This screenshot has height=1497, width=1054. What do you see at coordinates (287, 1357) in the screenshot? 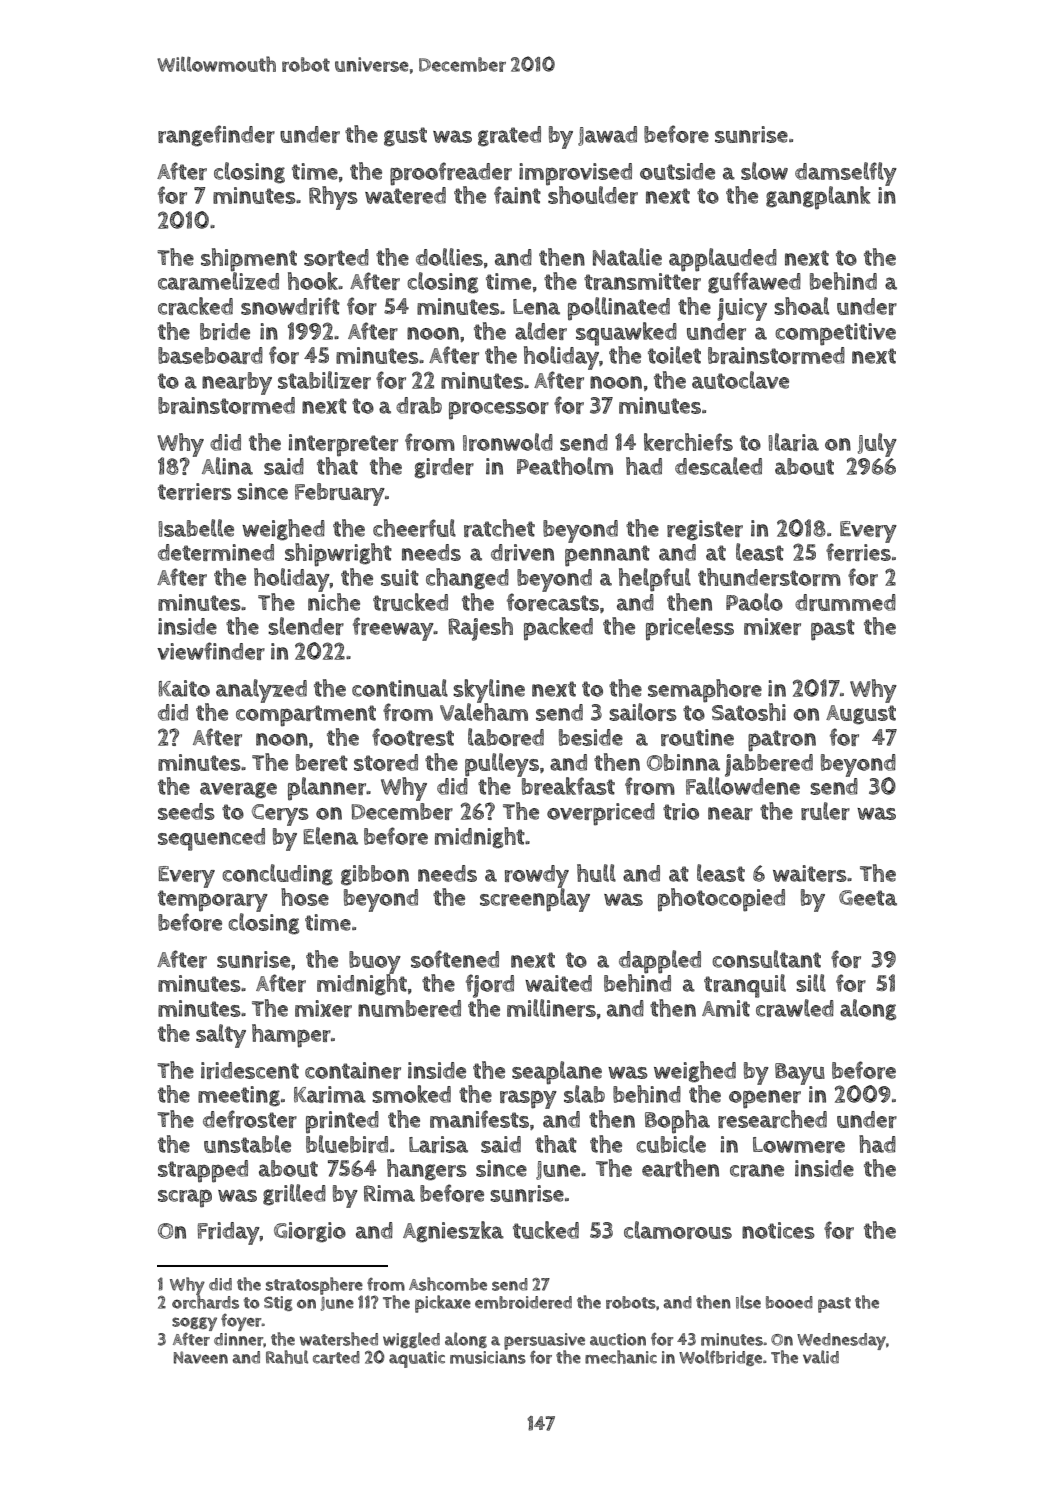
I see `Rahul` at bounding box center [287, 1357].
